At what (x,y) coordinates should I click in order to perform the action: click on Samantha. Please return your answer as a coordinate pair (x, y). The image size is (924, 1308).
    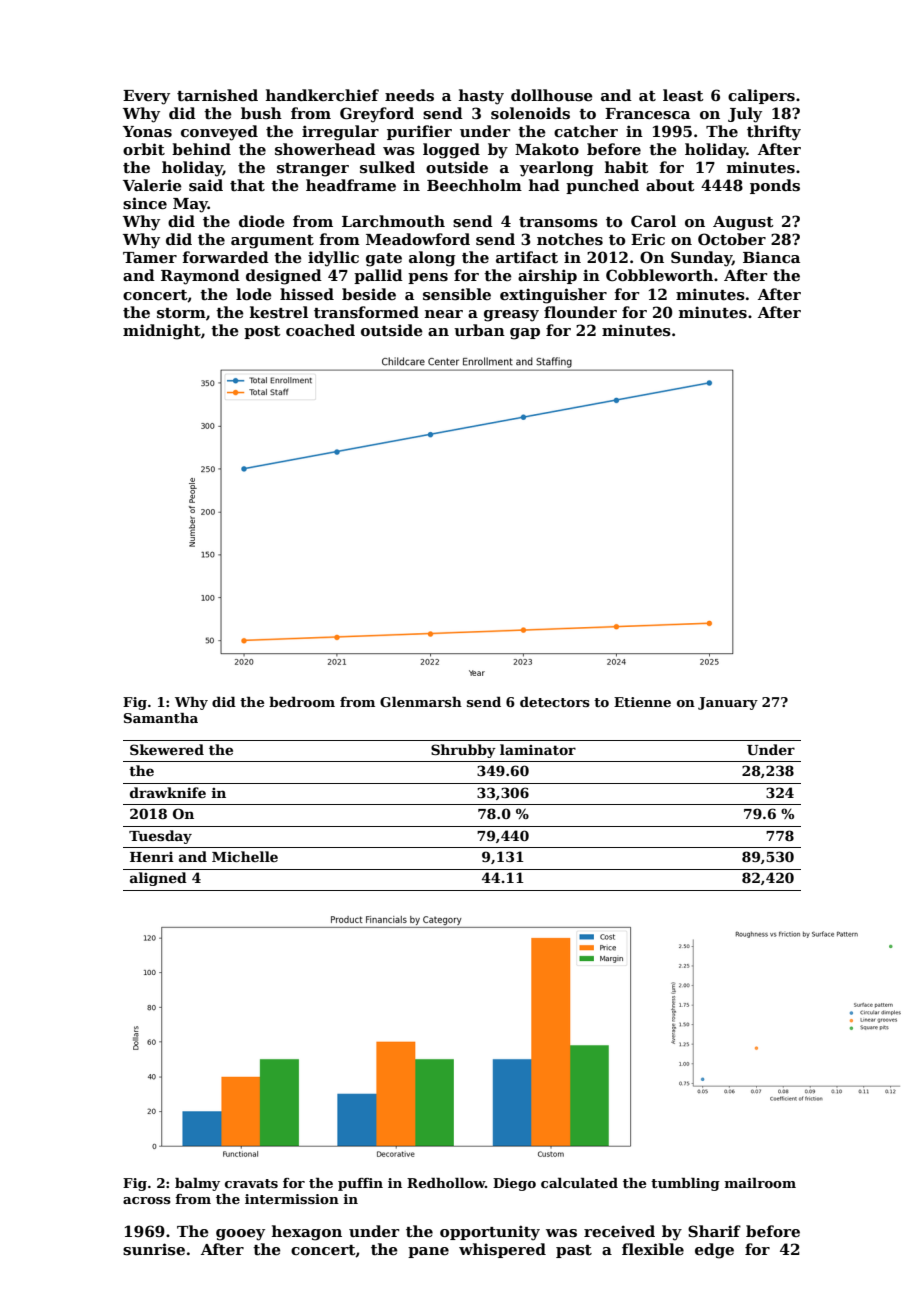
    Looking at the image, I should click on (161, 718).
